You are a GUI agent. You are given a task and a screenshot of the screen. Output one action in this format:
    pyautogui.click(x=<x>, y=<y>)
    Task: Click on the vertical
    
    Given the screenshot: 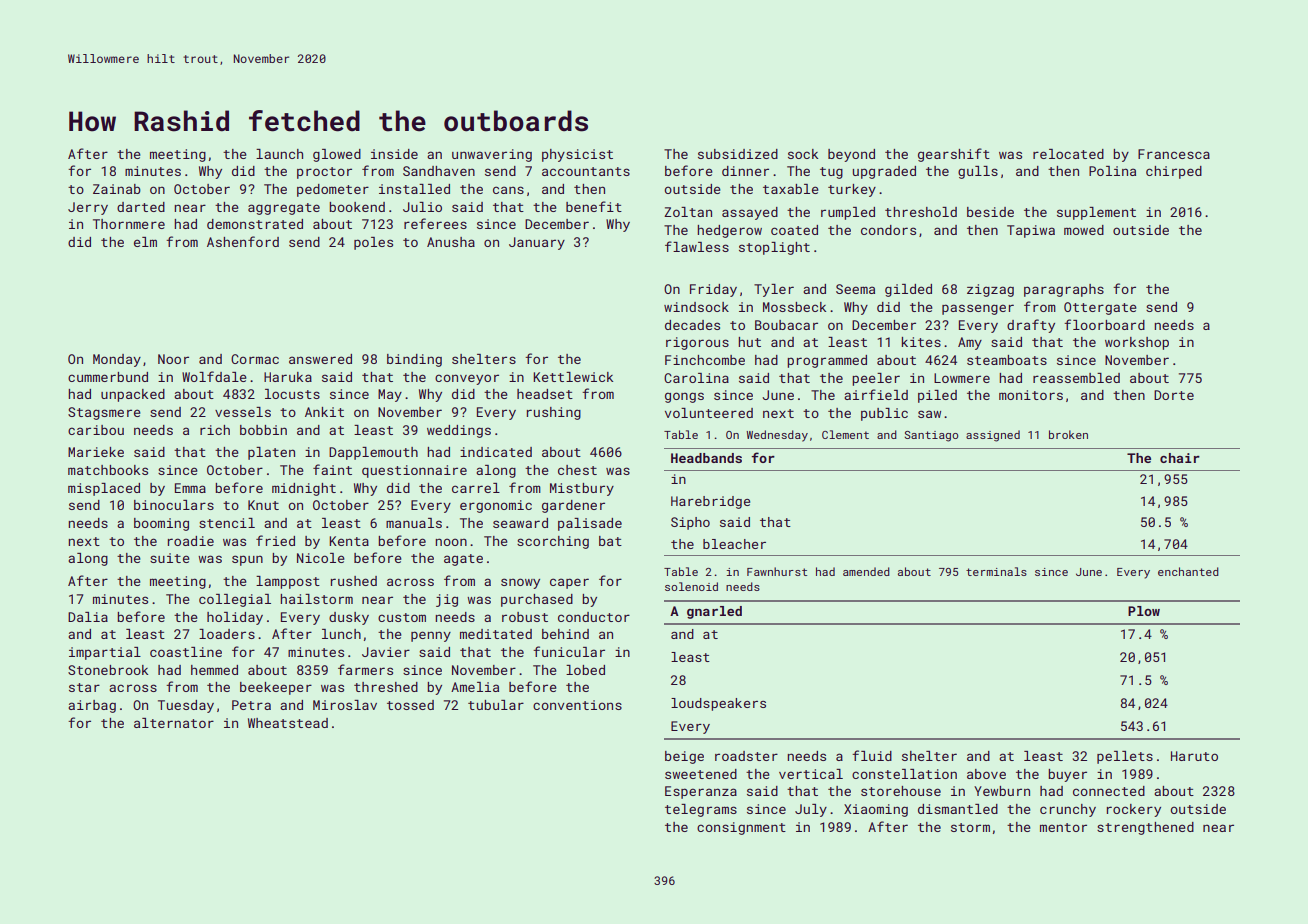 What is the action you would take?
    pyautogui.click(x=811, y=774)
